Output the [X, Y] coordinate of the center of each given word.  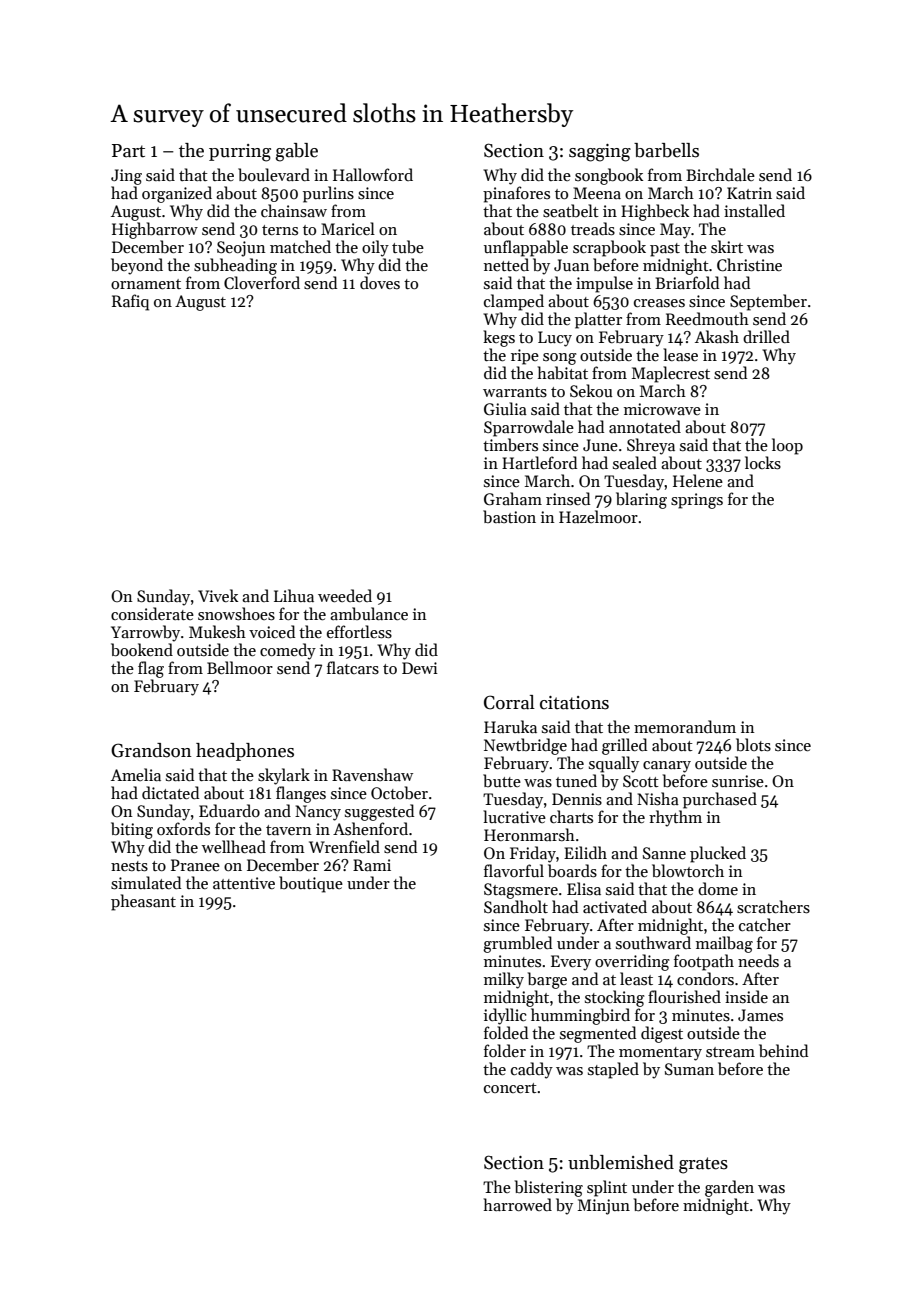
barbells [666, 150]
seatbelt [571, 211]
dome [718, 888]
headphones [245, 752]
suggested [379, 812]
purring [240, 153]
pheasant [143, 902]
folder [505, 1050]
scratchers [773, 907]
